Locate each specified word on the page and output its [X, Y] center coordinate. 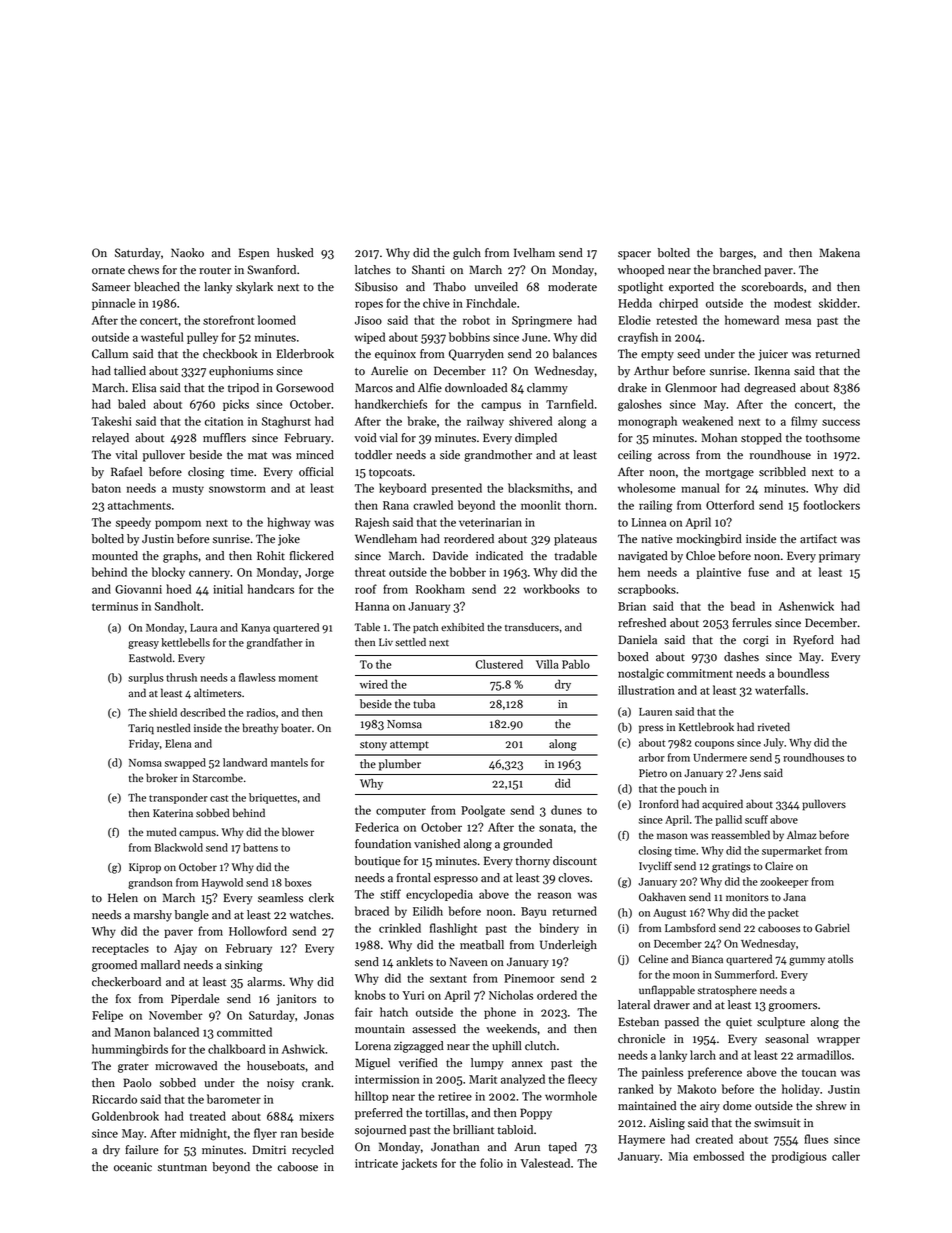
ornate [108, 271]
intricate [376, 1163]
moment [298, 678]
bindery [559, 929]
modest [792, 303]
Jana [794, 897]
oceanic [133, 1167]
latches [373, 270]
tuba [424, 704]
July [774, 743]
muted [162, 831]
